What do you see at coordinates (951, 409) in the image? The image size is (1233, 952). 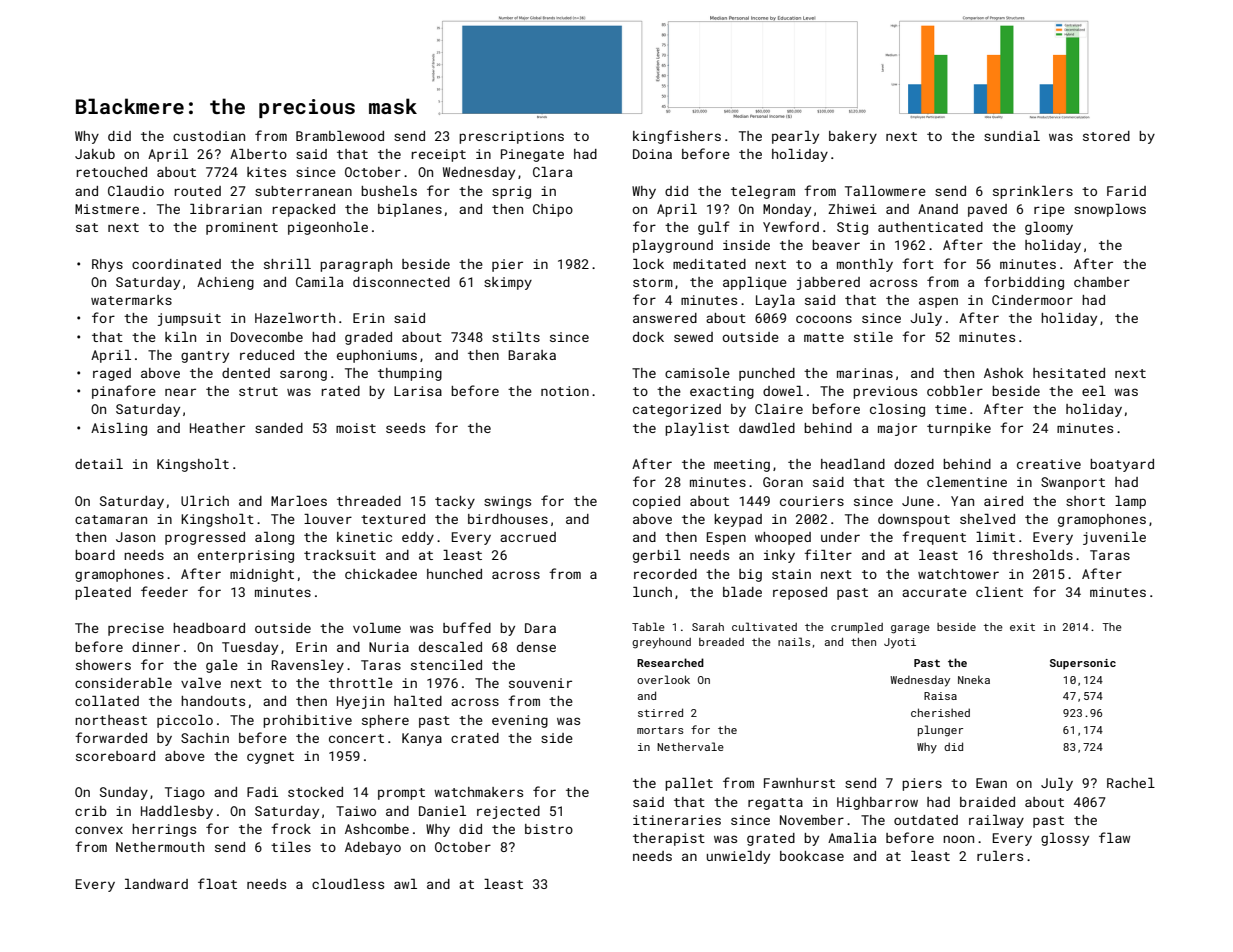 I see `time` at bounding box center [951, 409].
